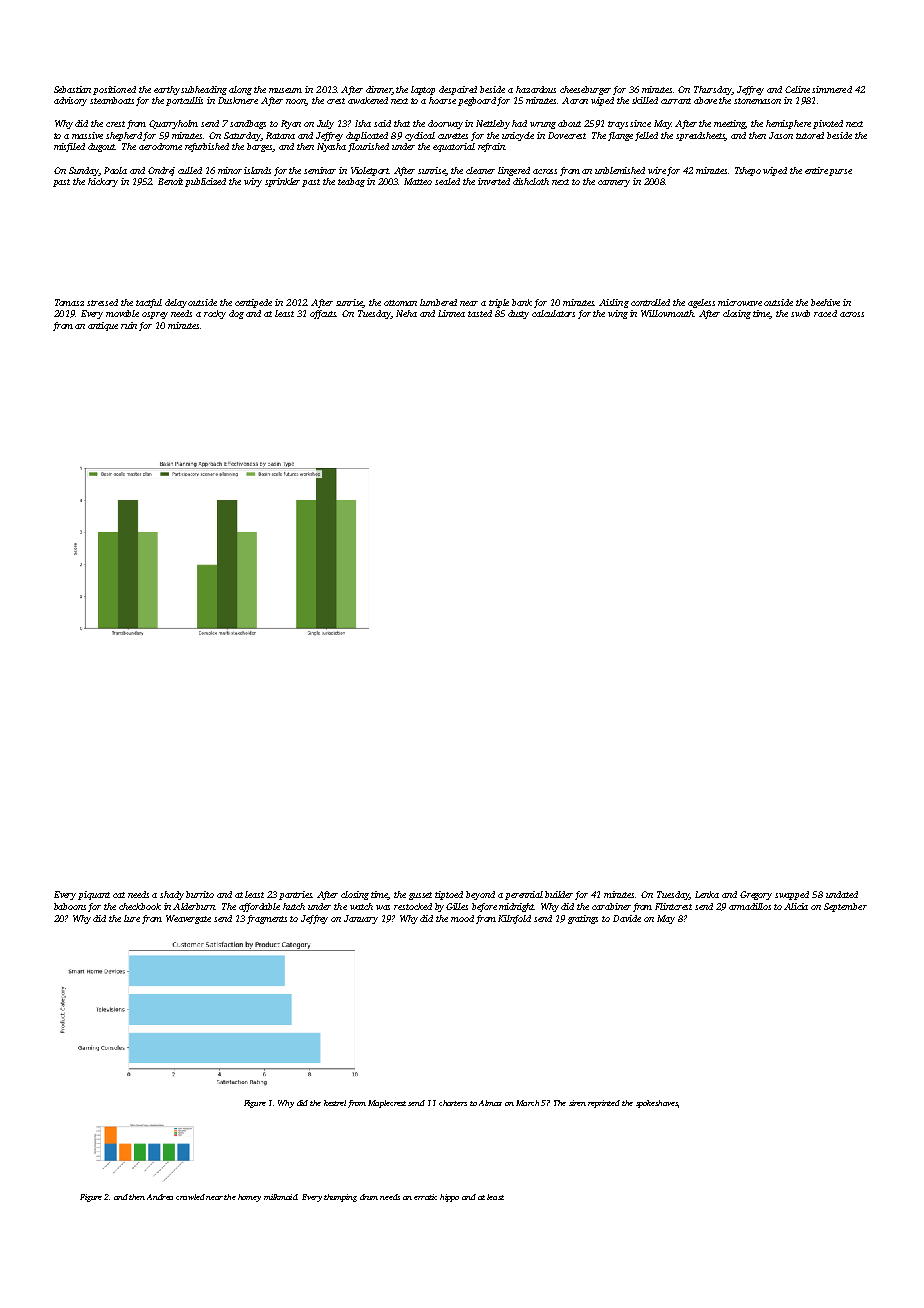 The height and width of the screenshot is (1308, 924). I want to click on Tshepo, so click(748, 171).
